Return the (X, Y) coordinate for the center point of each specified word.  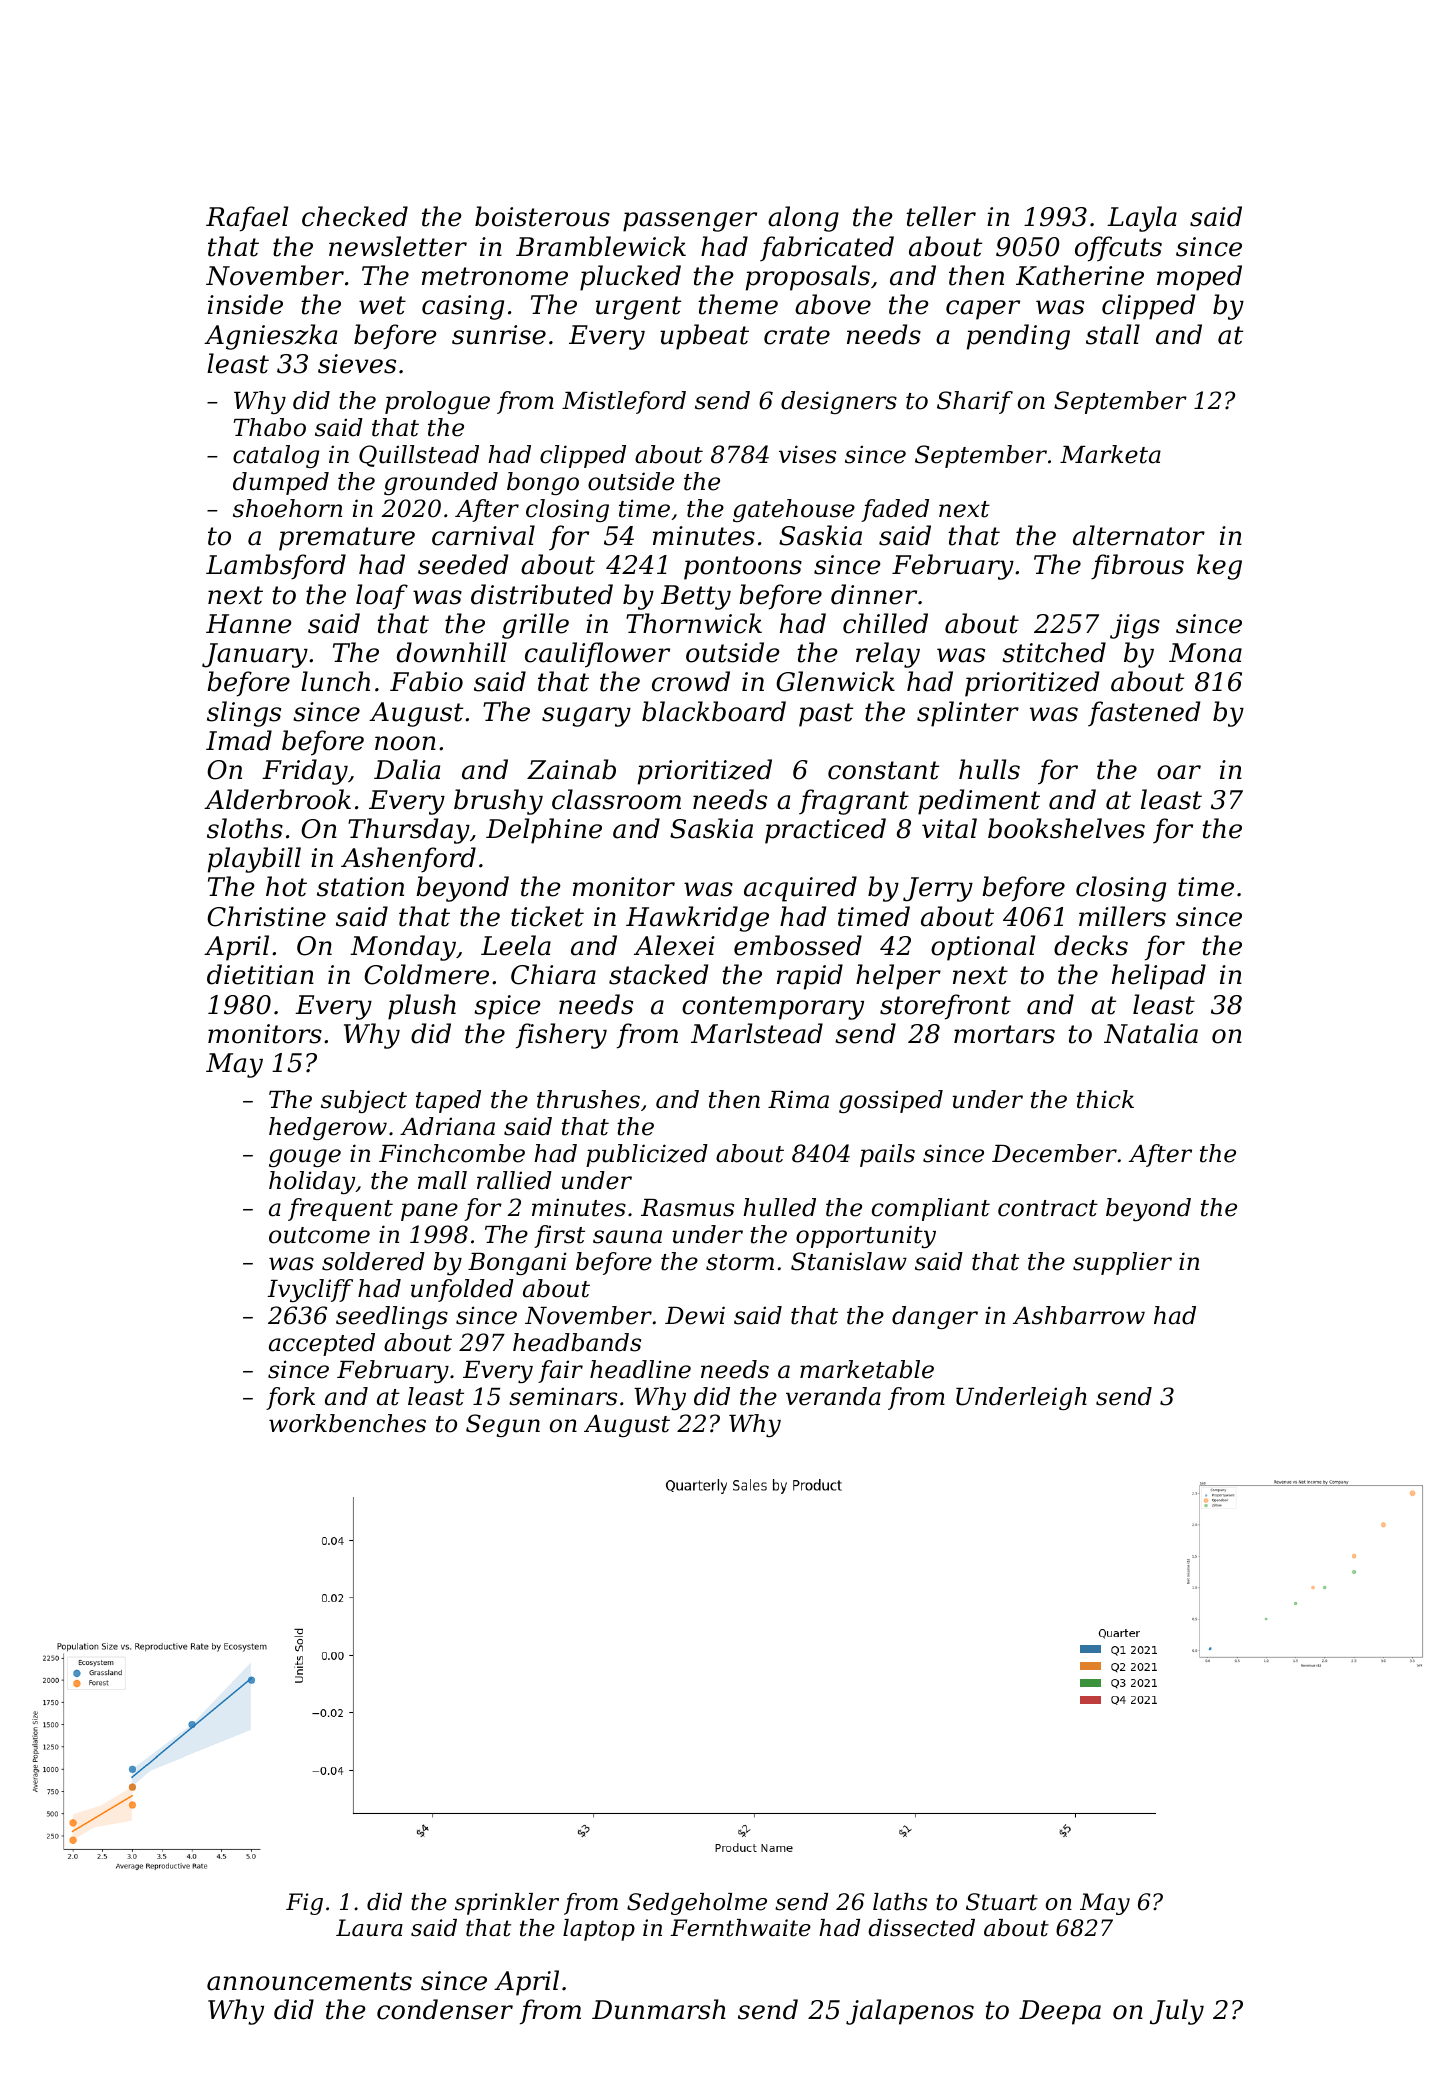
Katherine (1080, 275)
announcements (309, 1981)
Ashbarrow (1079, 1315)
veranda (833, 1396)
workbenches (347, 1423)
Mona (1205, 653)
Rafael (247, 219)
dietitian (260, 974)
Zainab (571, 769)
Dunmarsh (659, 2009)
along (803, 219)
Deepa (1060, 2012)
